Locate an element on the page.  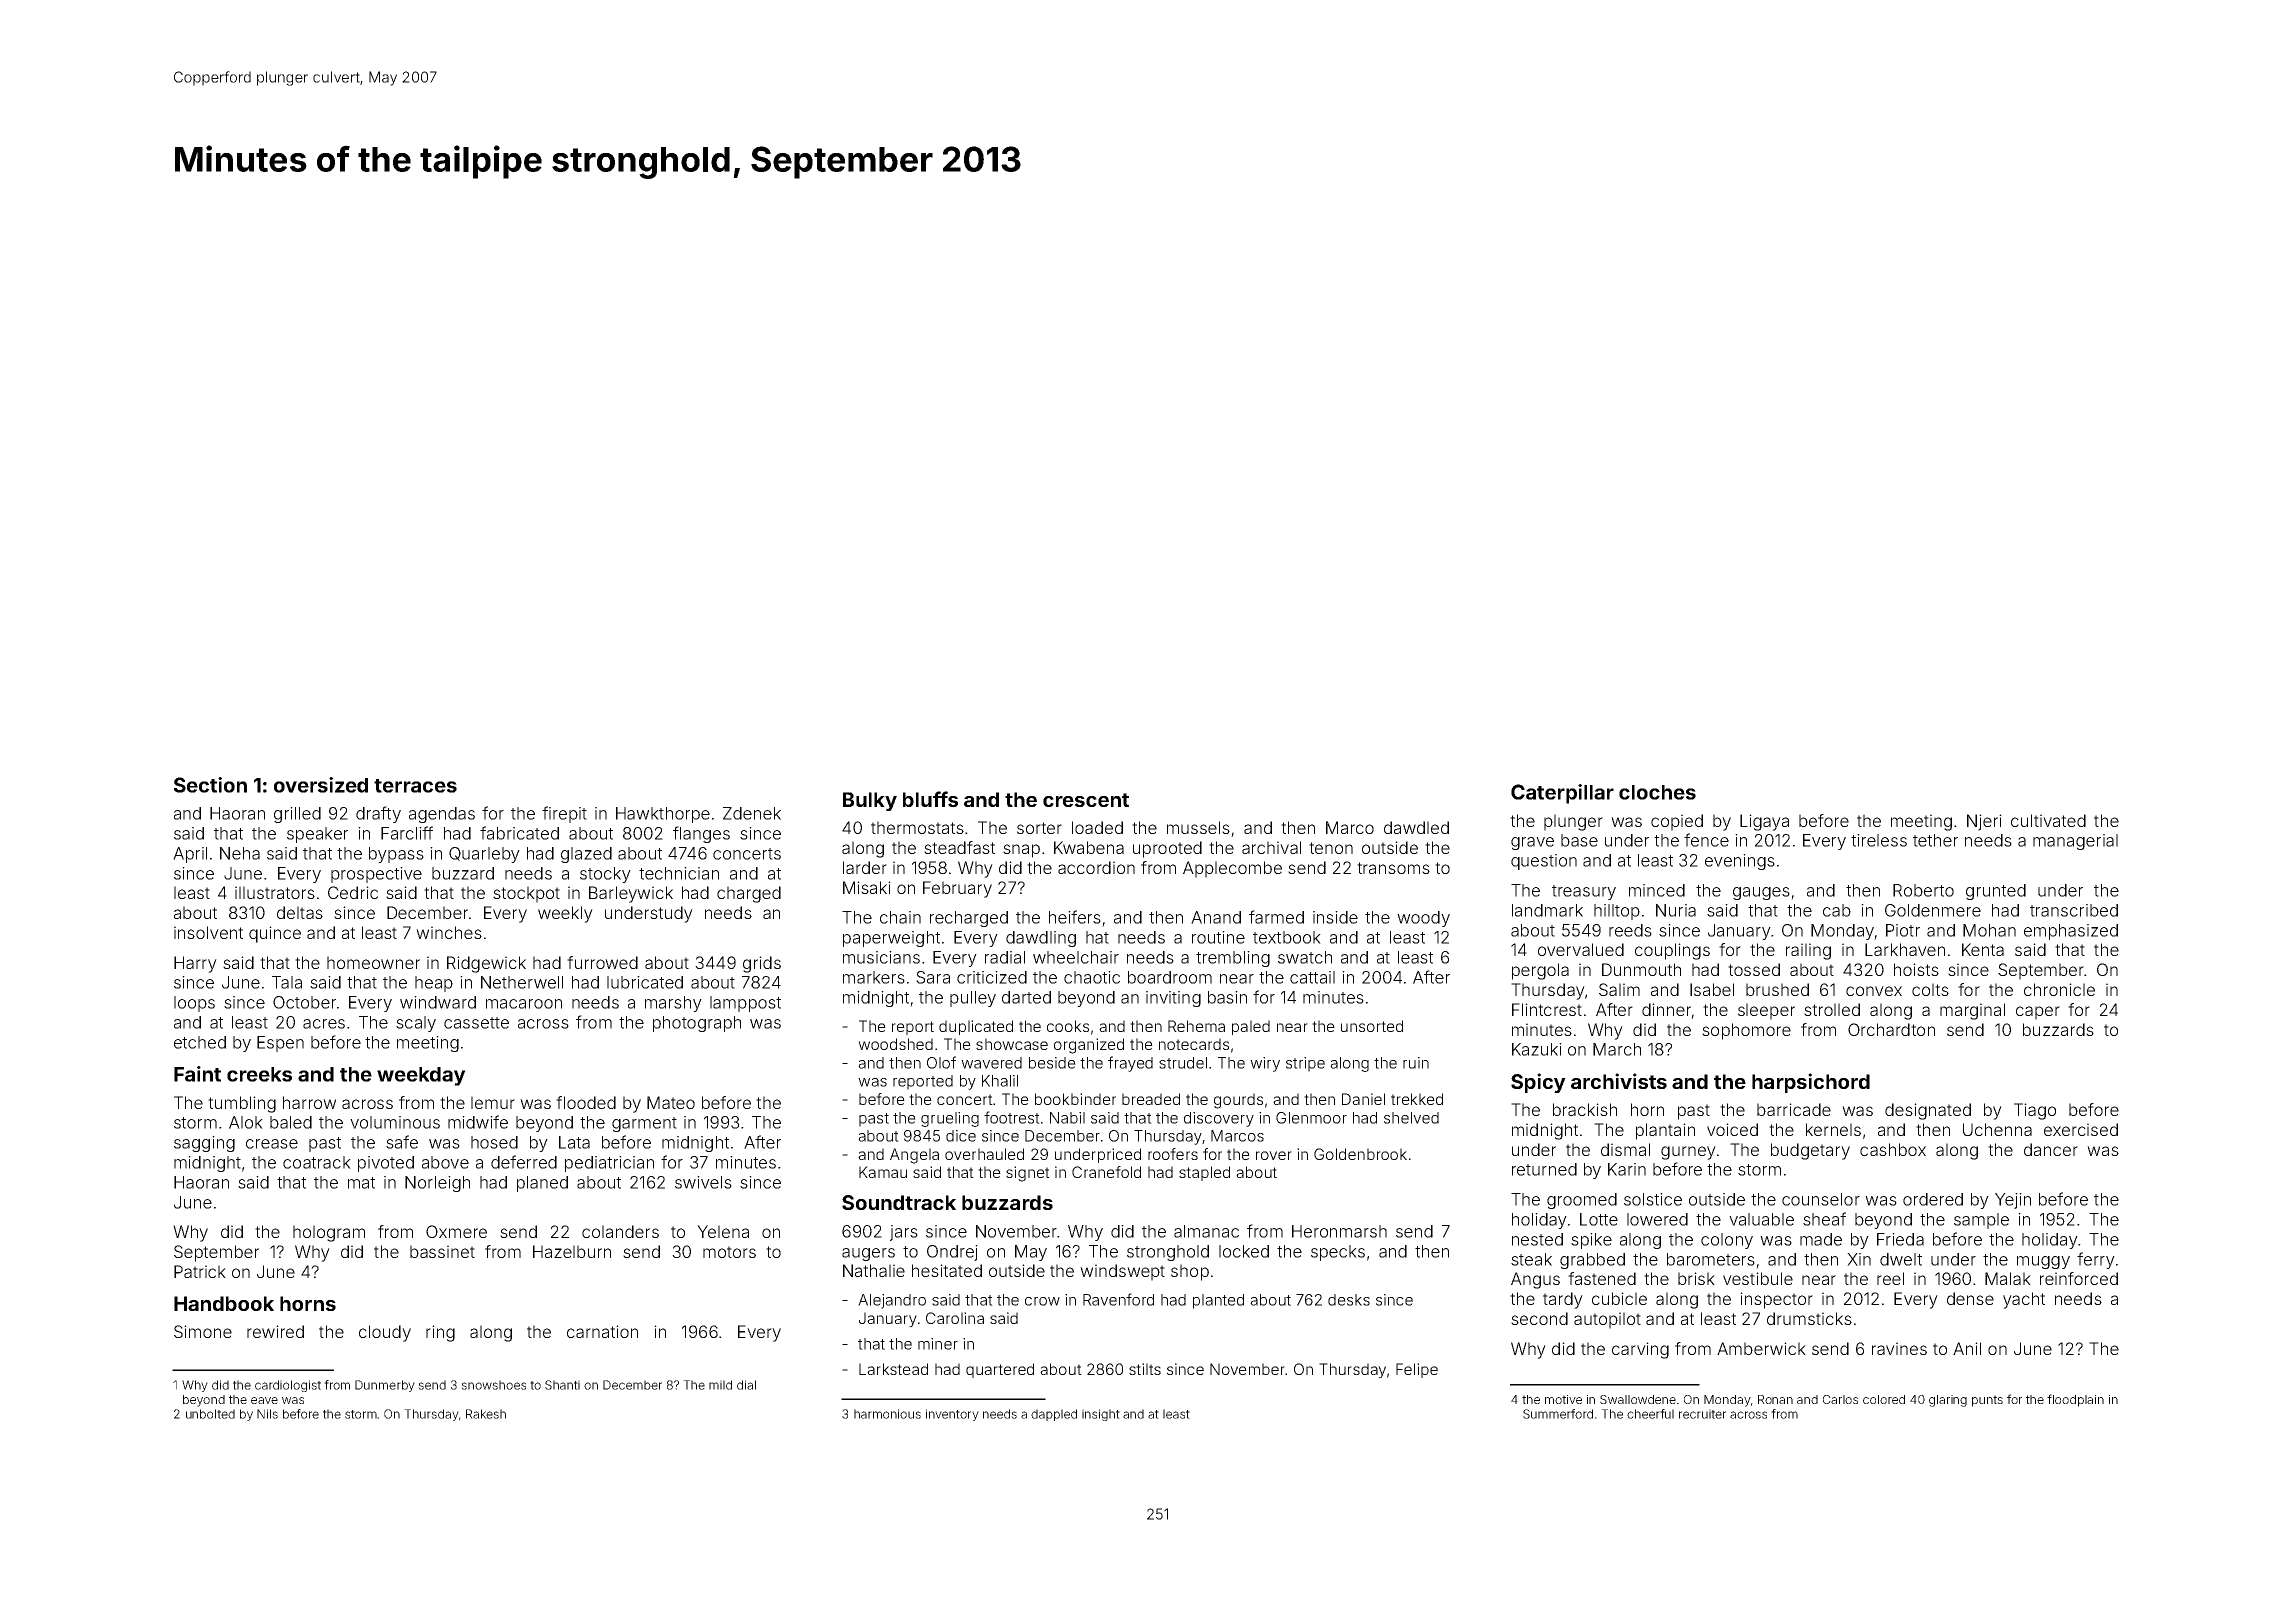
flanges is located at coordinates (701, 834).
